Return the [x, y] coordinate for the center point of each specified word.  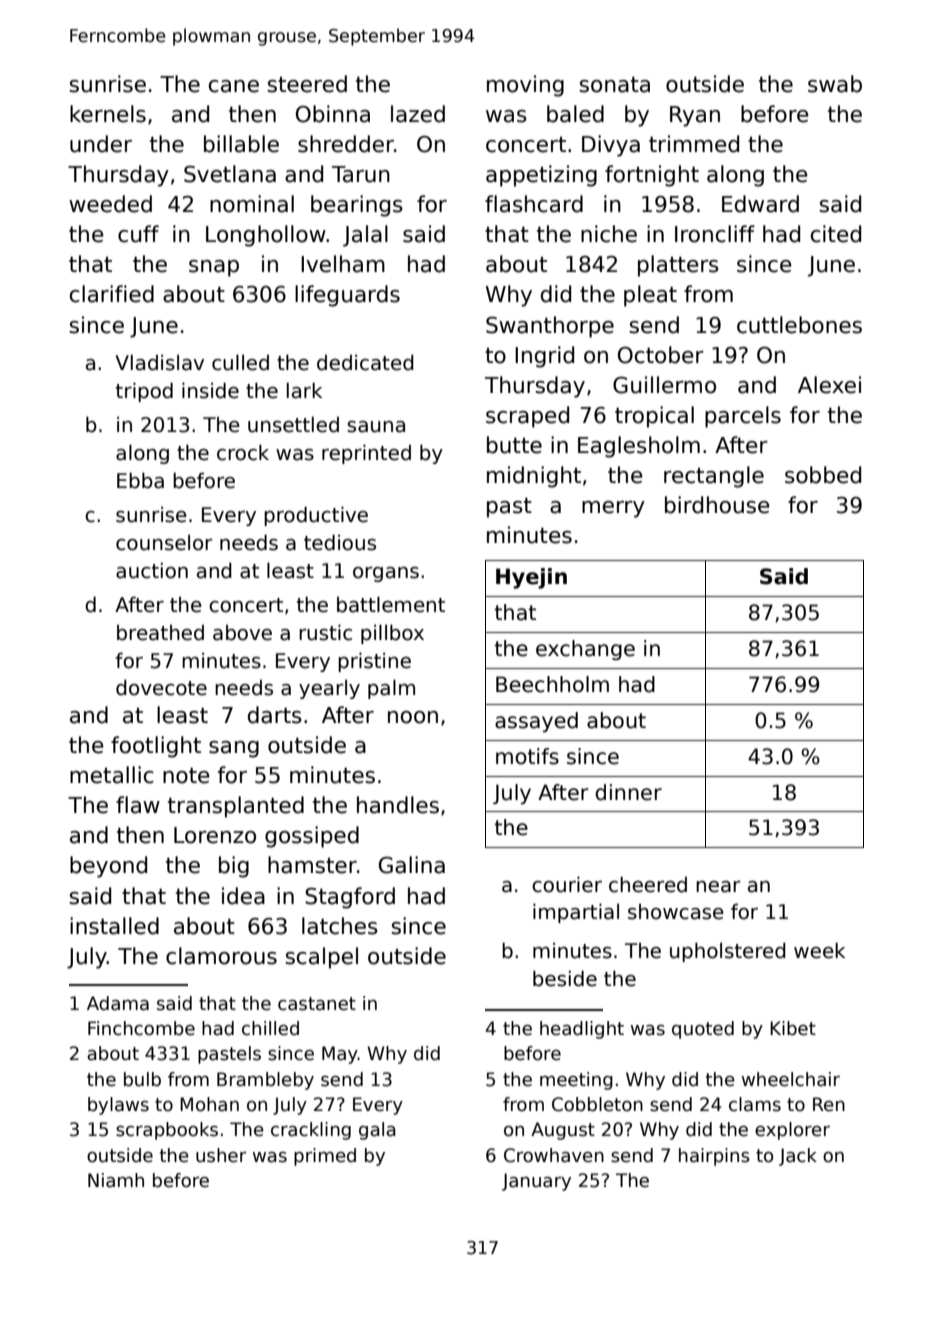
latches [340, 926]
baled [575, 114]
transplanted [236, 807]
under [101, 144]
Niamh [116, 1180]
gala [377, 1131]
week [819, 950]
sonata [614, 85]
